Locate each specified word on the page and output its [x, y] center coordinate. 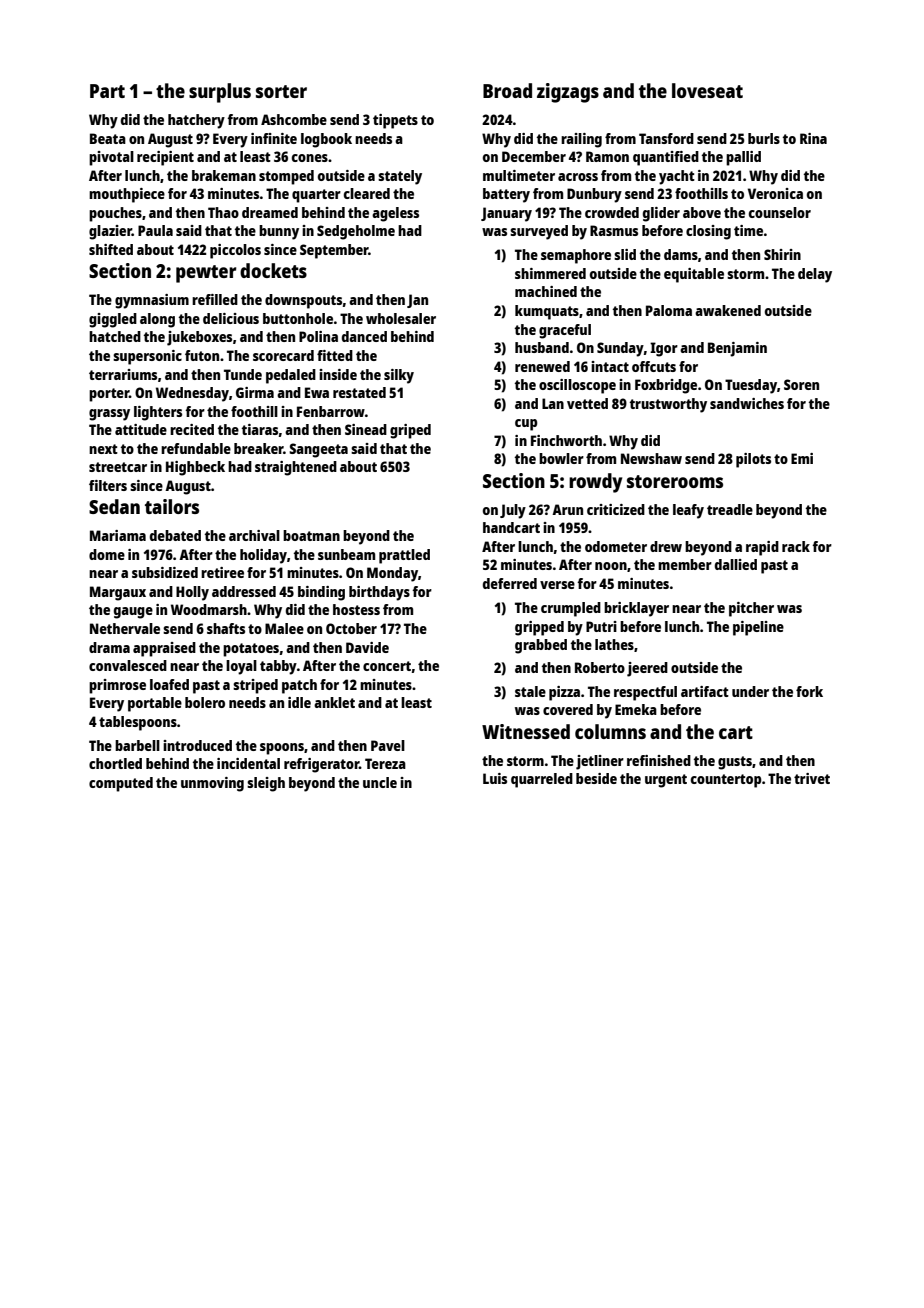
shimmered [550, 273]
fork [809, 691]
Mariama [118, 535]
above [702, 212]
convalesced [128, 665]
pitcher [751, 609]
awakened [728, 310]
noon [611, 566]
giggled [113, 320]
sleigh [266, 784]
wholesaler [401, 318]
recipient [165, 158]
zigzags [568, 93]
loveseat [707, 90]
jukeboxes [199, 338]
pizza [564, 693]
